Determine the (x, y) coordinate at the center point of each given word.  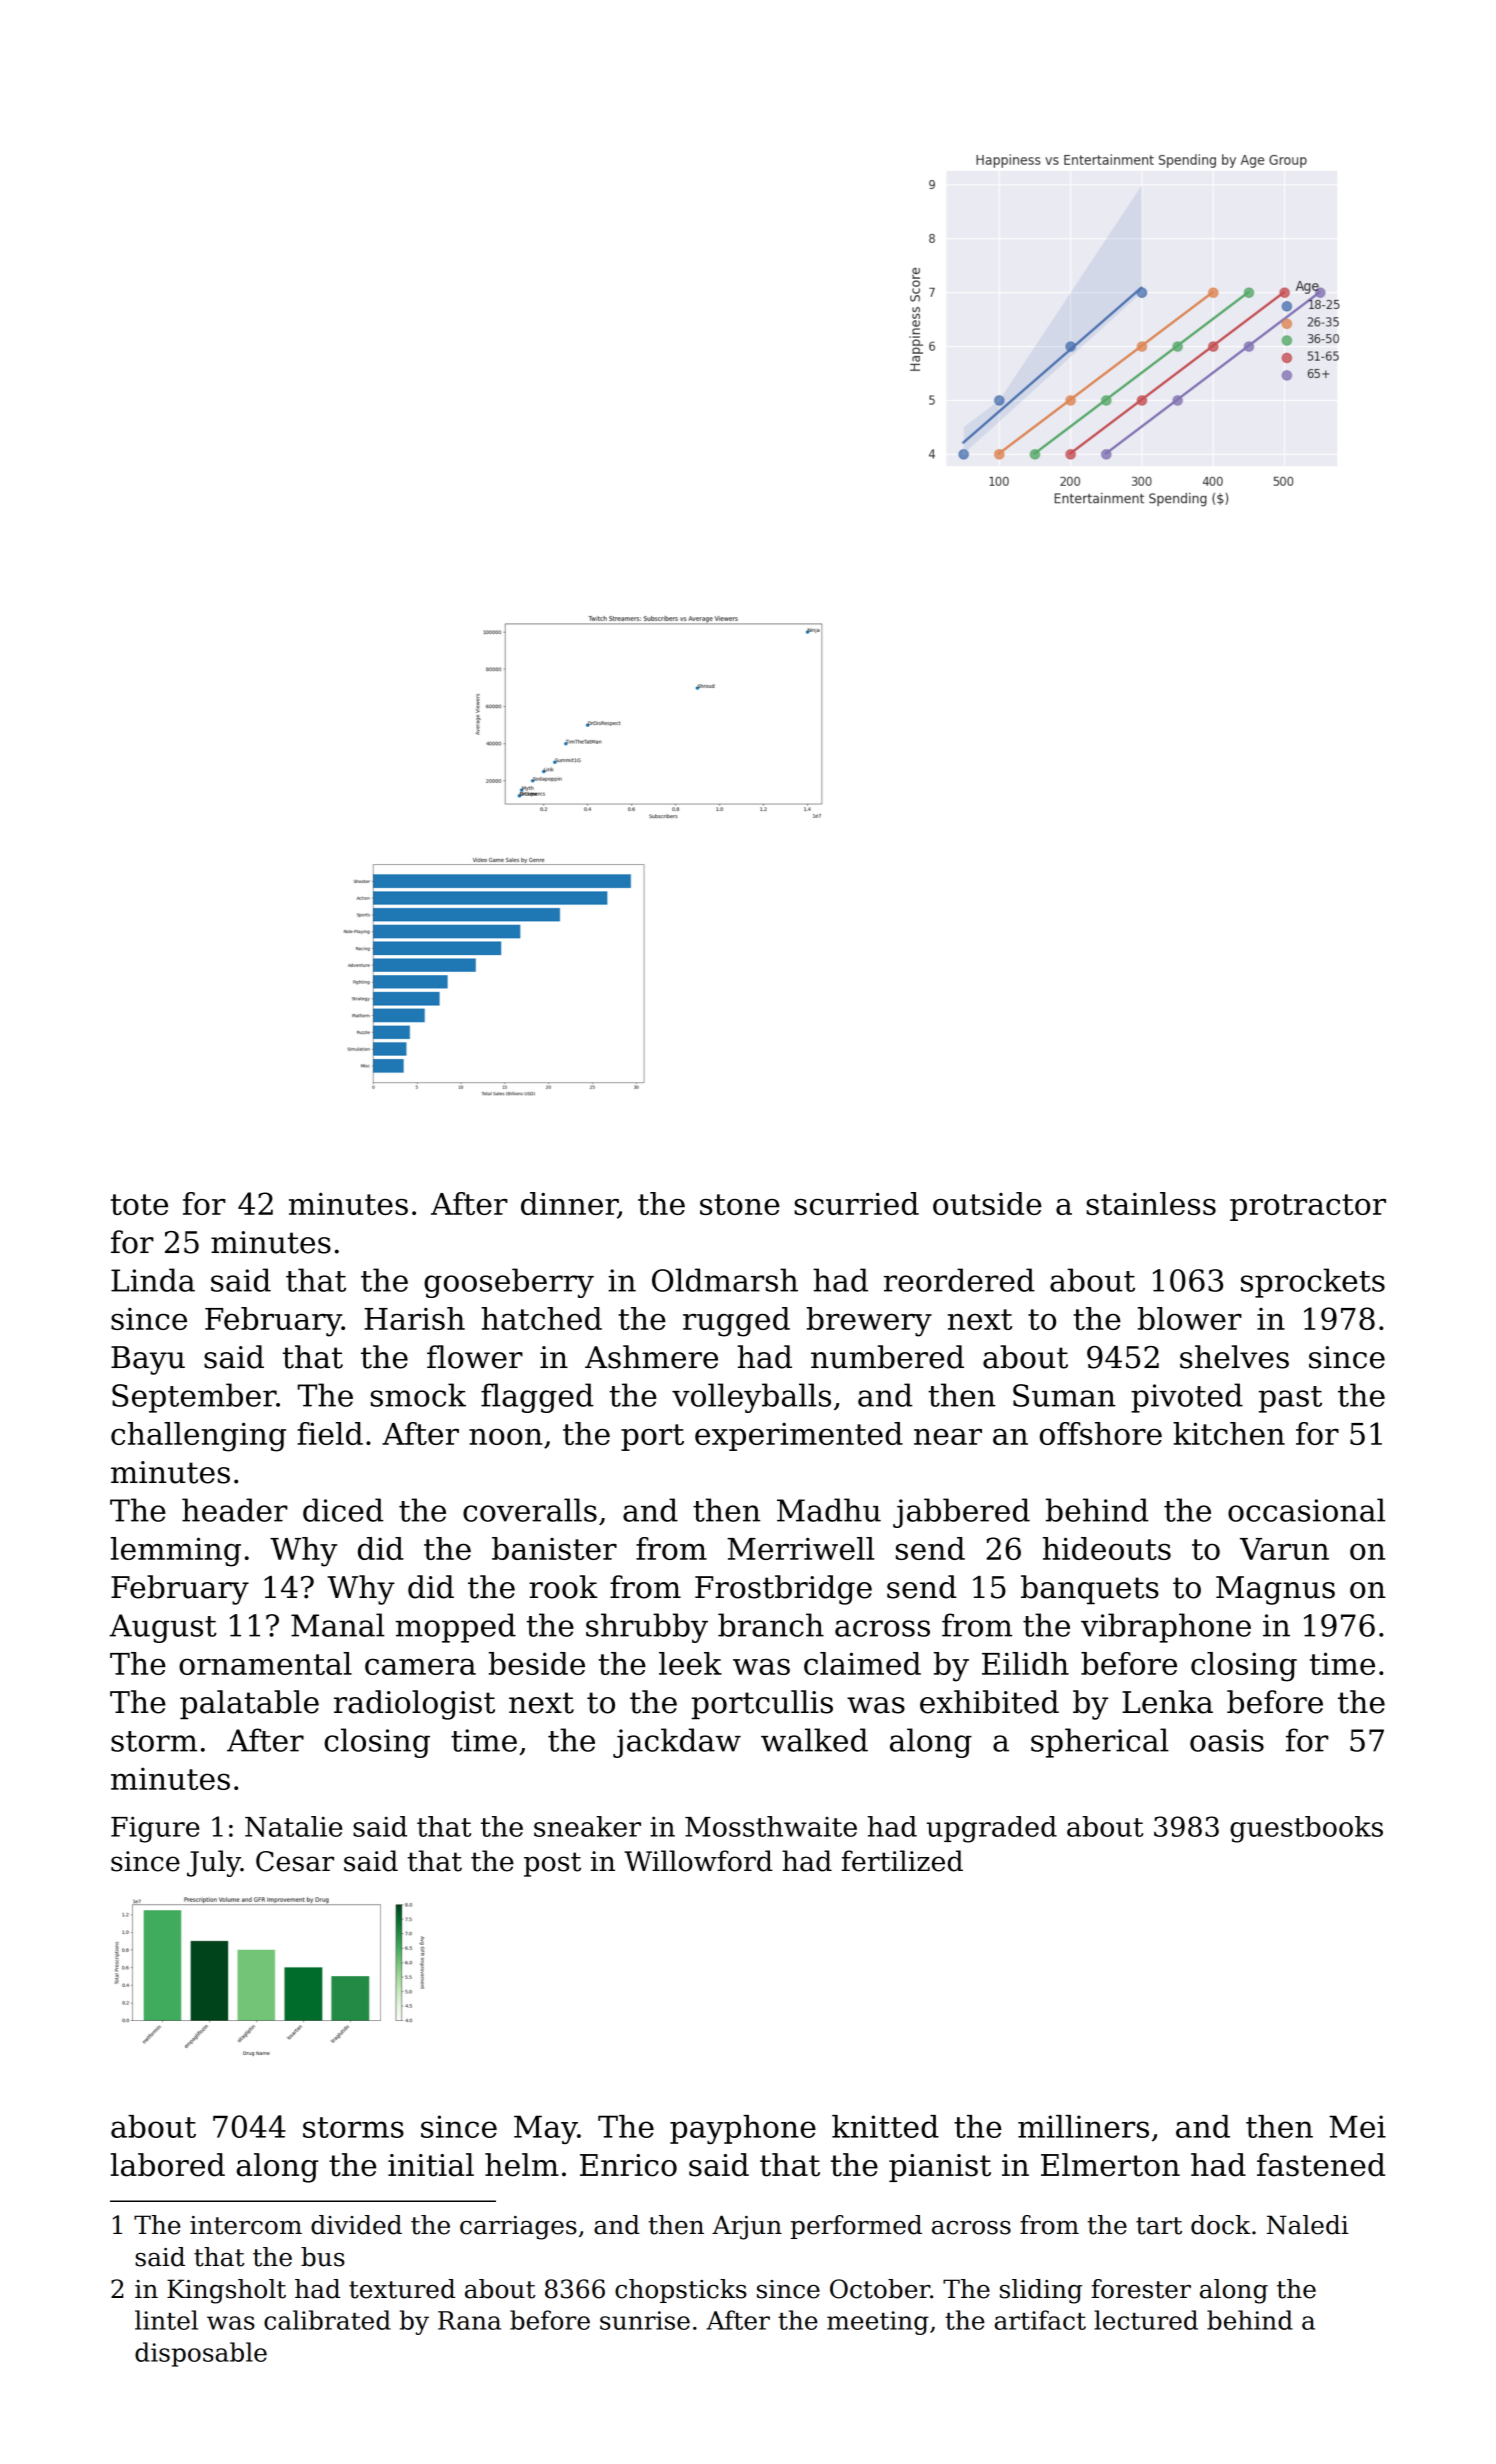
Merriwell (800, 1548)
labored (168, 2165)
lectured (1146, 2320)
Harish (414, 1318)
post (552, 1864)
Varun (1284, 1549)
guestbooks (1306, 1829)
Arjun (747, 2227)
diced (343, 1510)
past (1290, 1399)
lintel (166, 2320)
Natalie (293, 1826)
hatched (541, 1318)
